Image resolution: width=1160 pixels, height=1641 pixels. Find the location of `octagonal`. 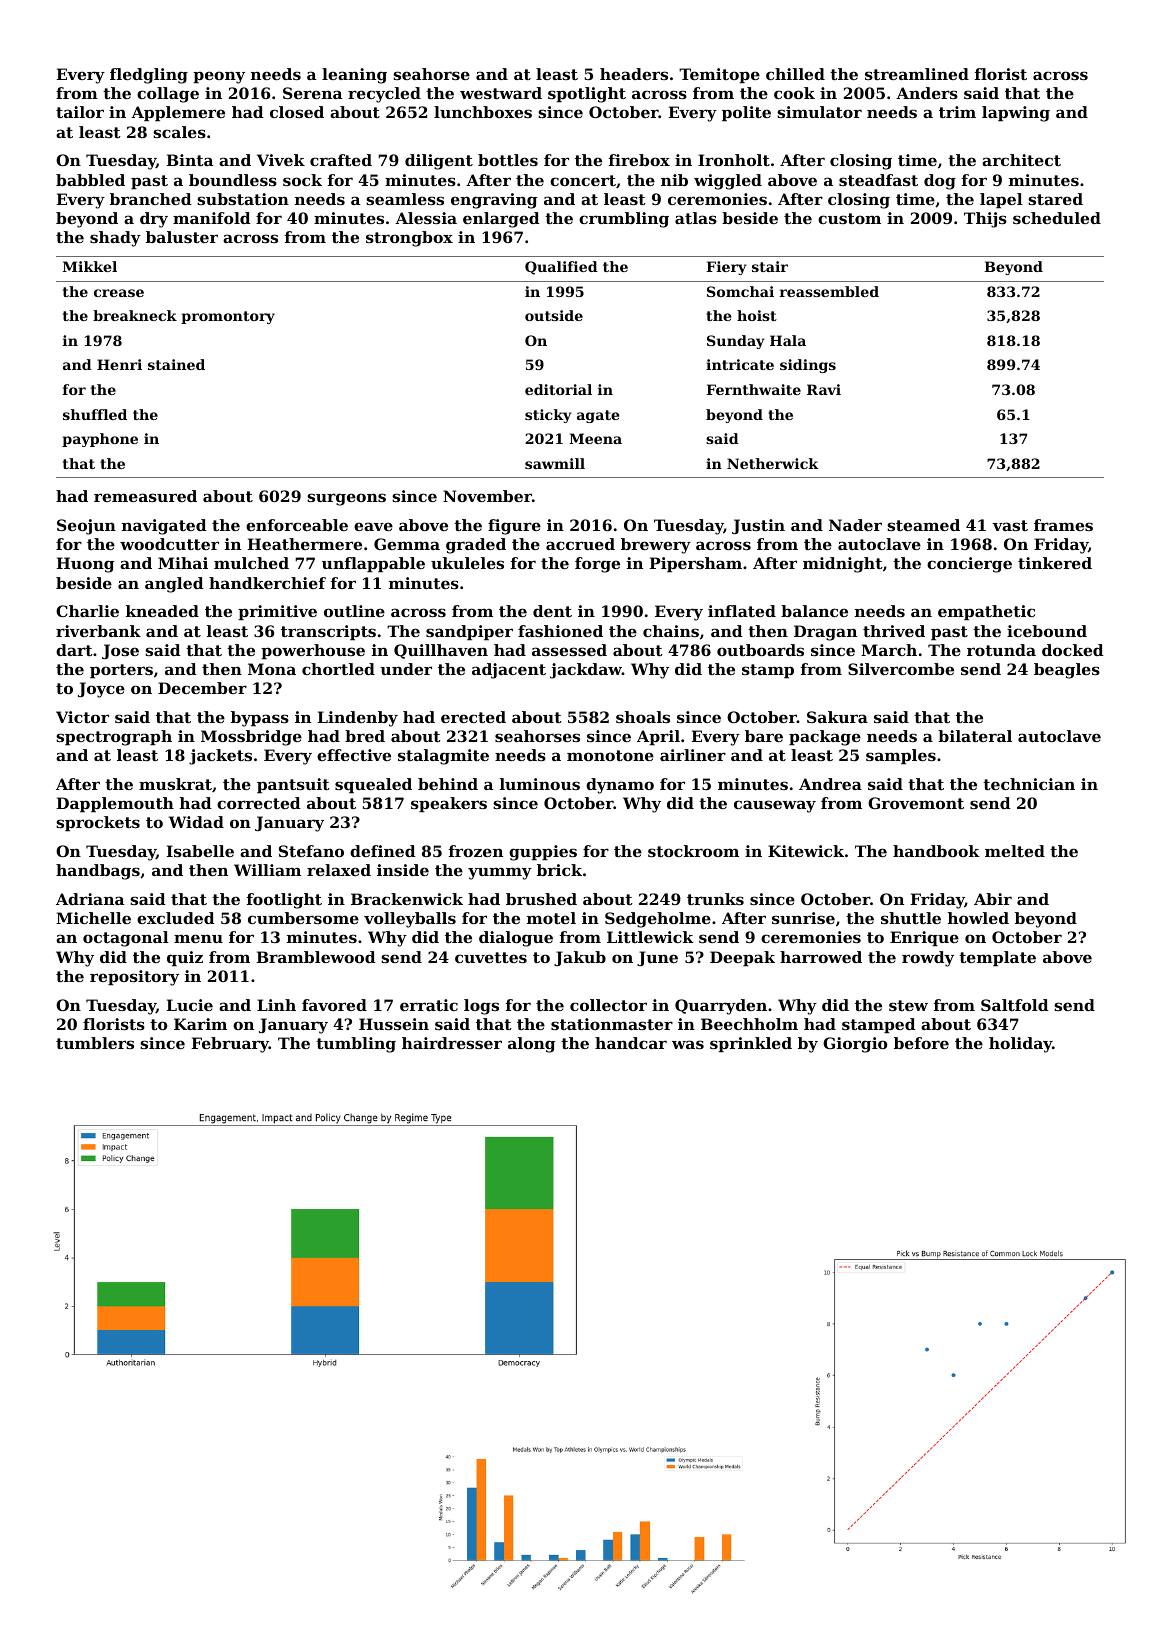

octagonal is located at coordinates (126, 939).
